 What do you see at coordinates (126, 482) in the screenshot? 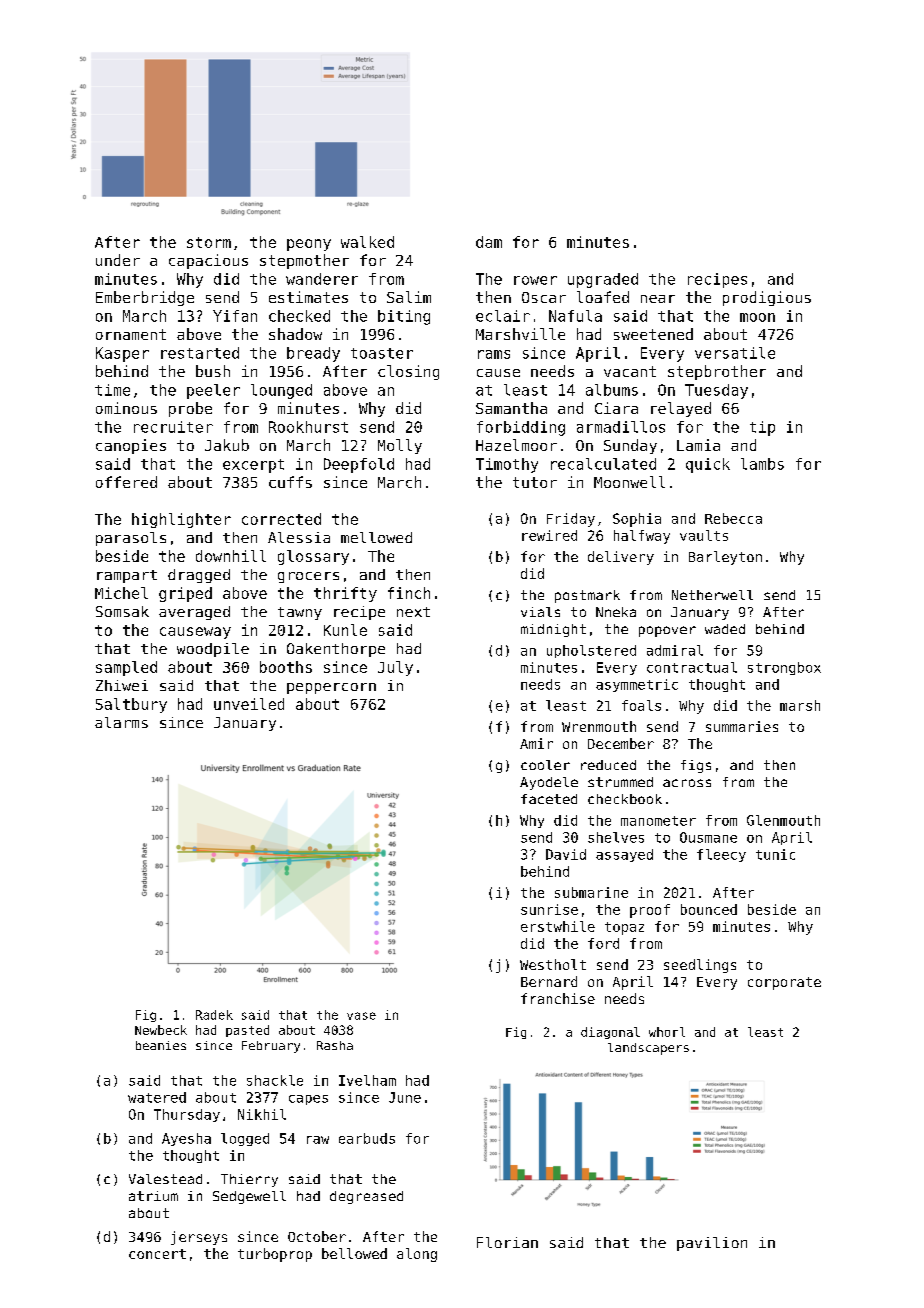
I see `offered` at bounding box center [126, 482].
